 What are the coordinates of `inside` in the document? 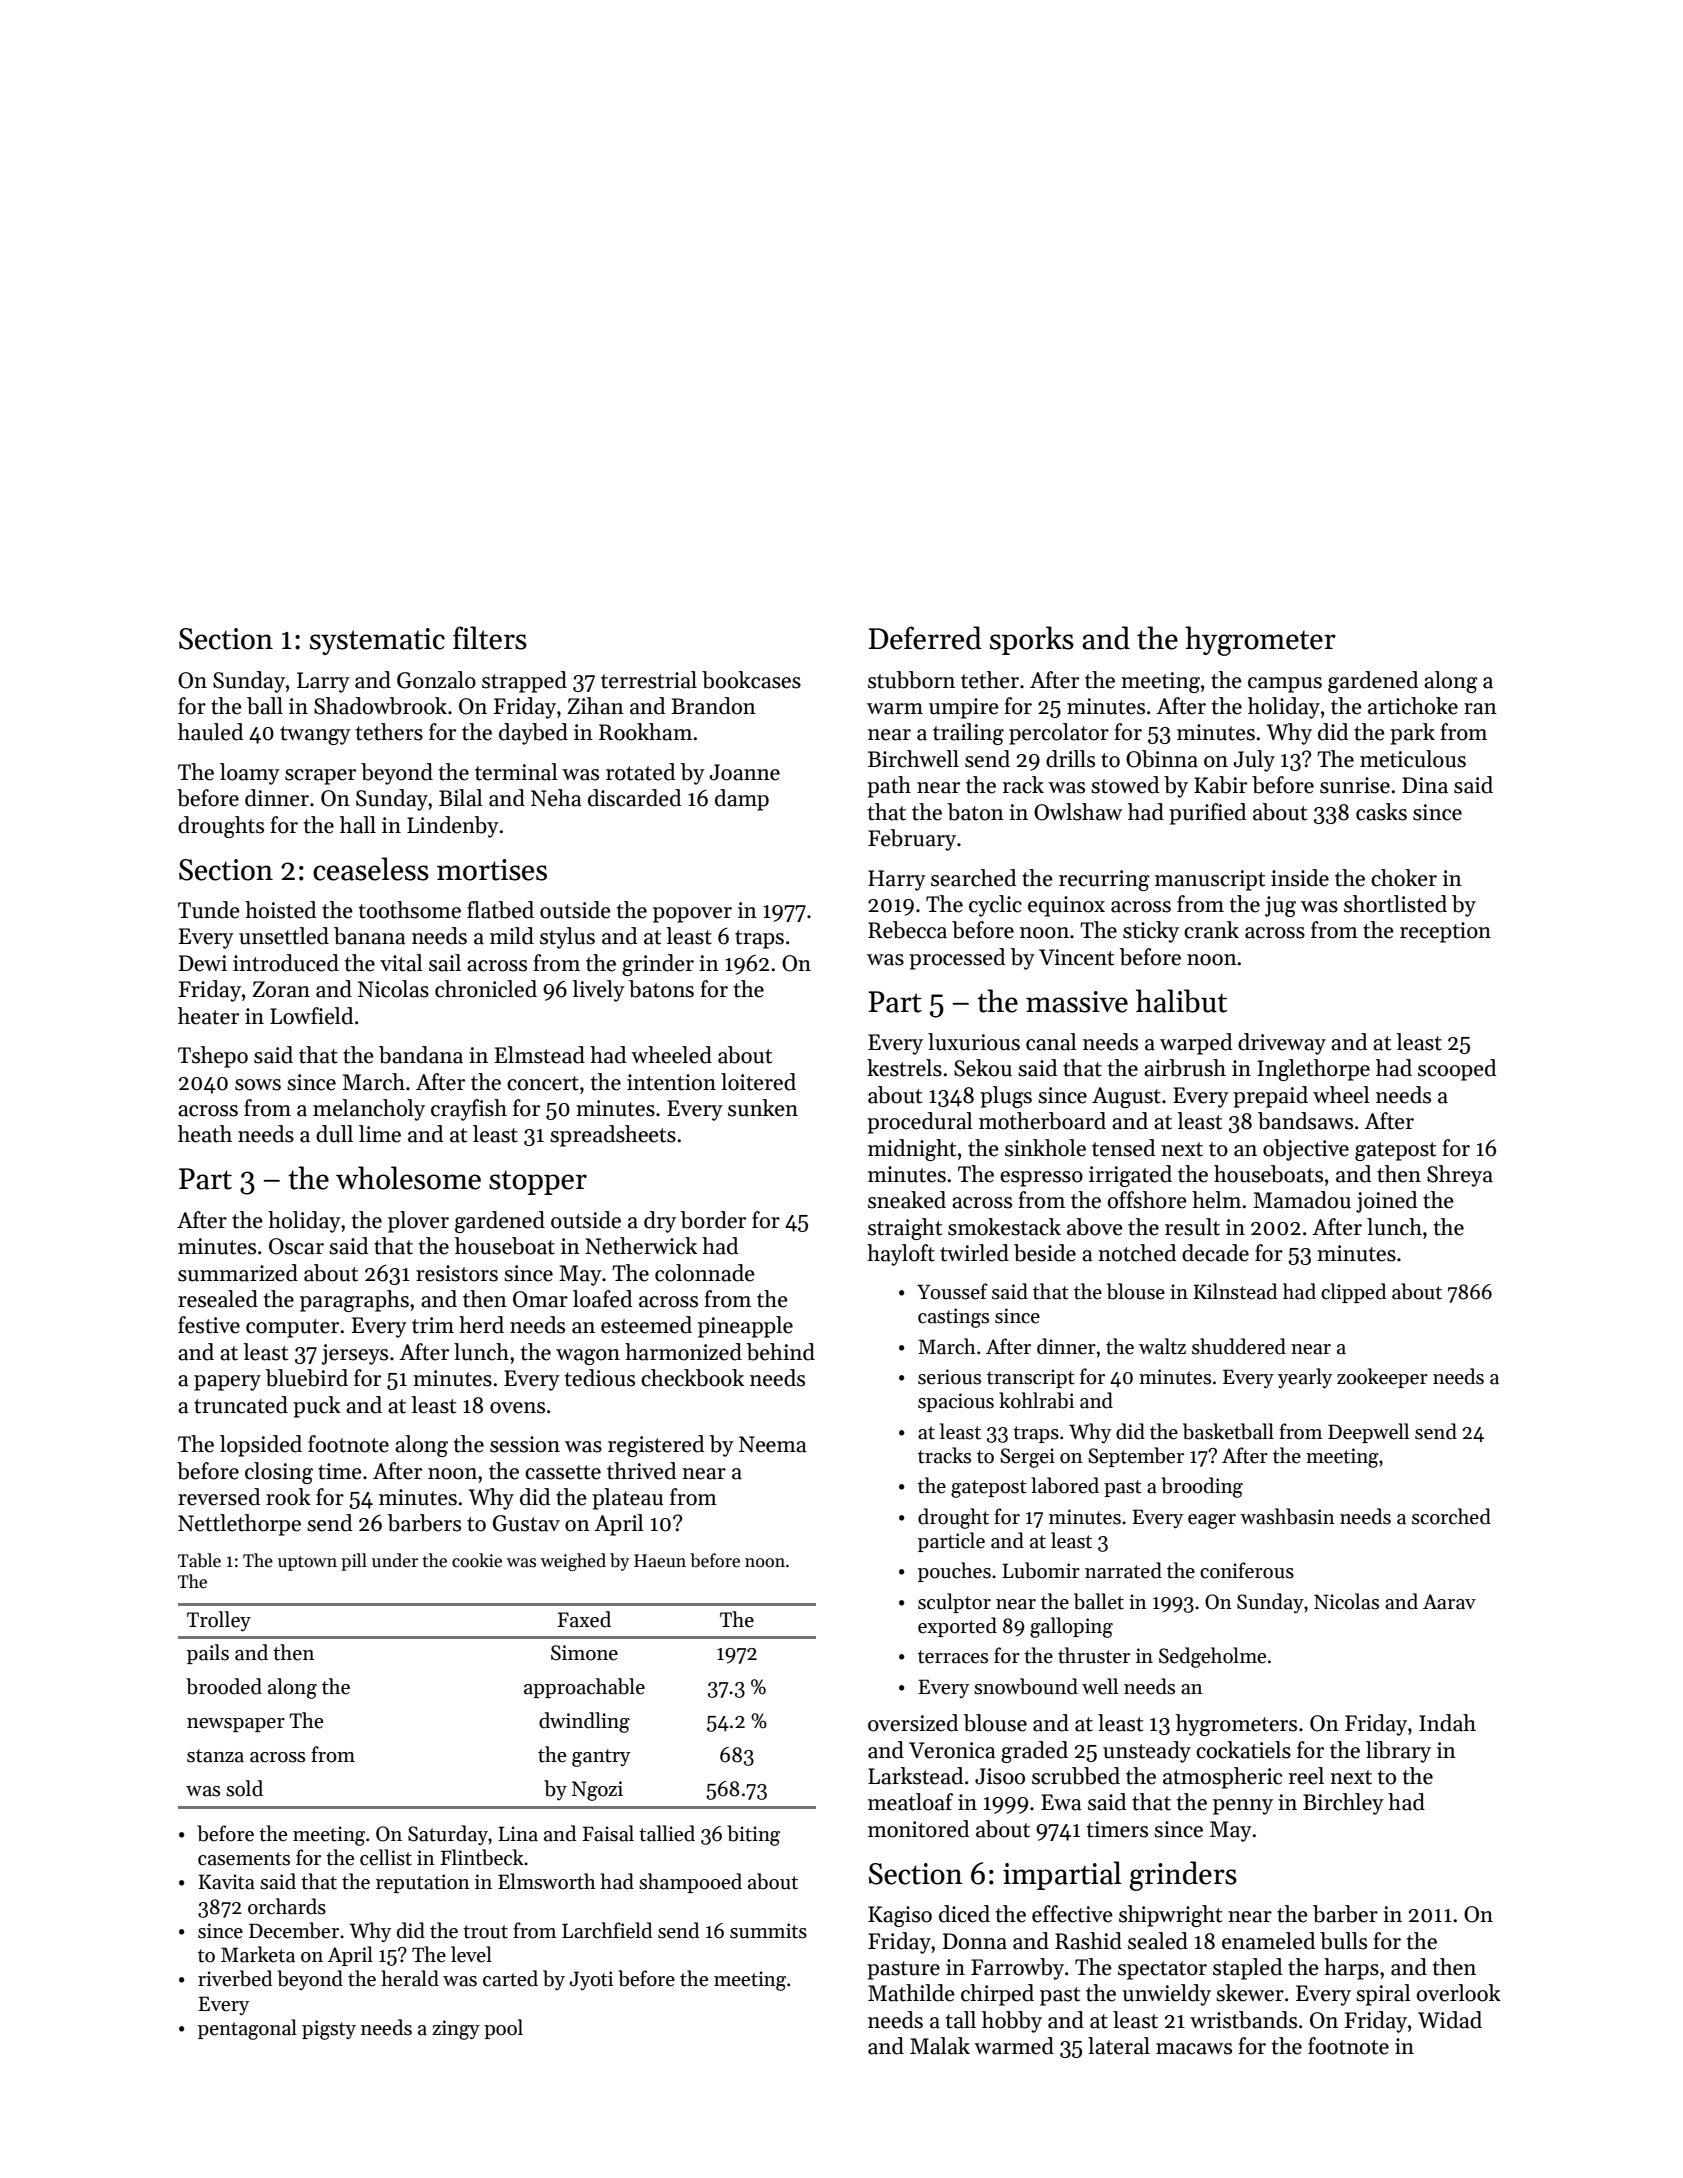 It's located at (1300, 878).
